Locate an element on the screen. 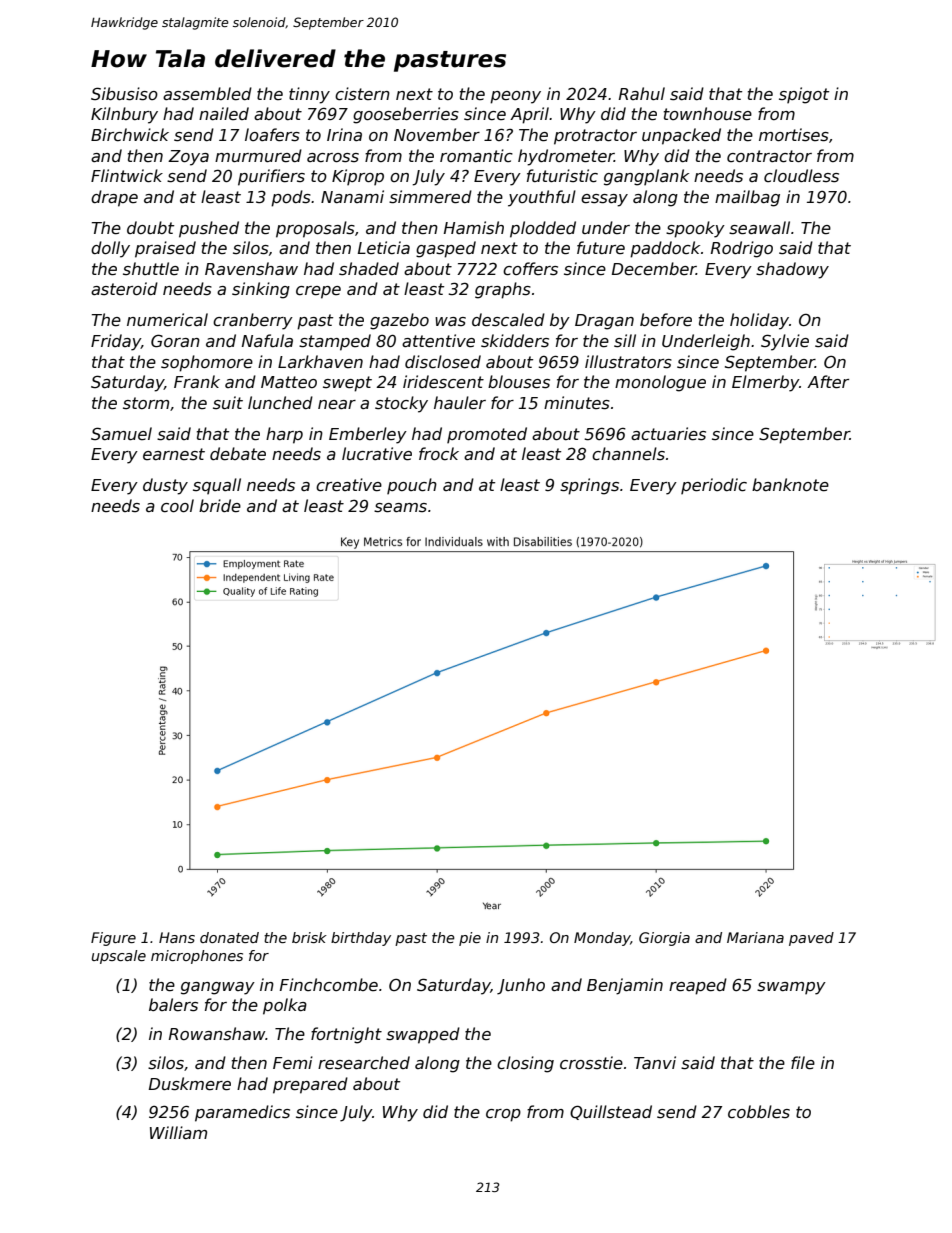 Image resolution: width=952 pixels, height=1233 pixels. Quillstead is located at coordinates (611, 1112).
